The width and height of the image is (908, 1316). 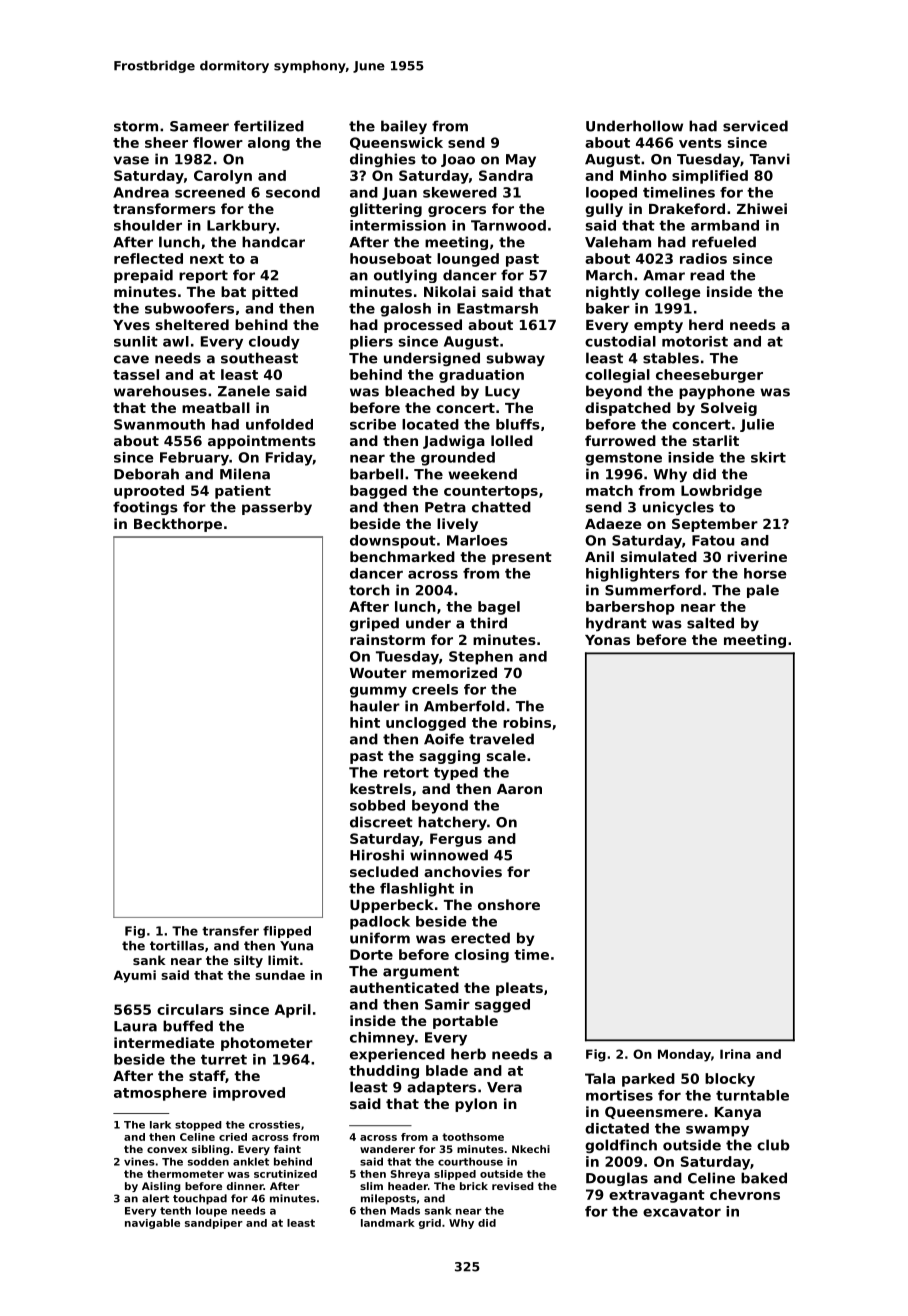 I want to click on sundae, so click(x=280, y=975).
